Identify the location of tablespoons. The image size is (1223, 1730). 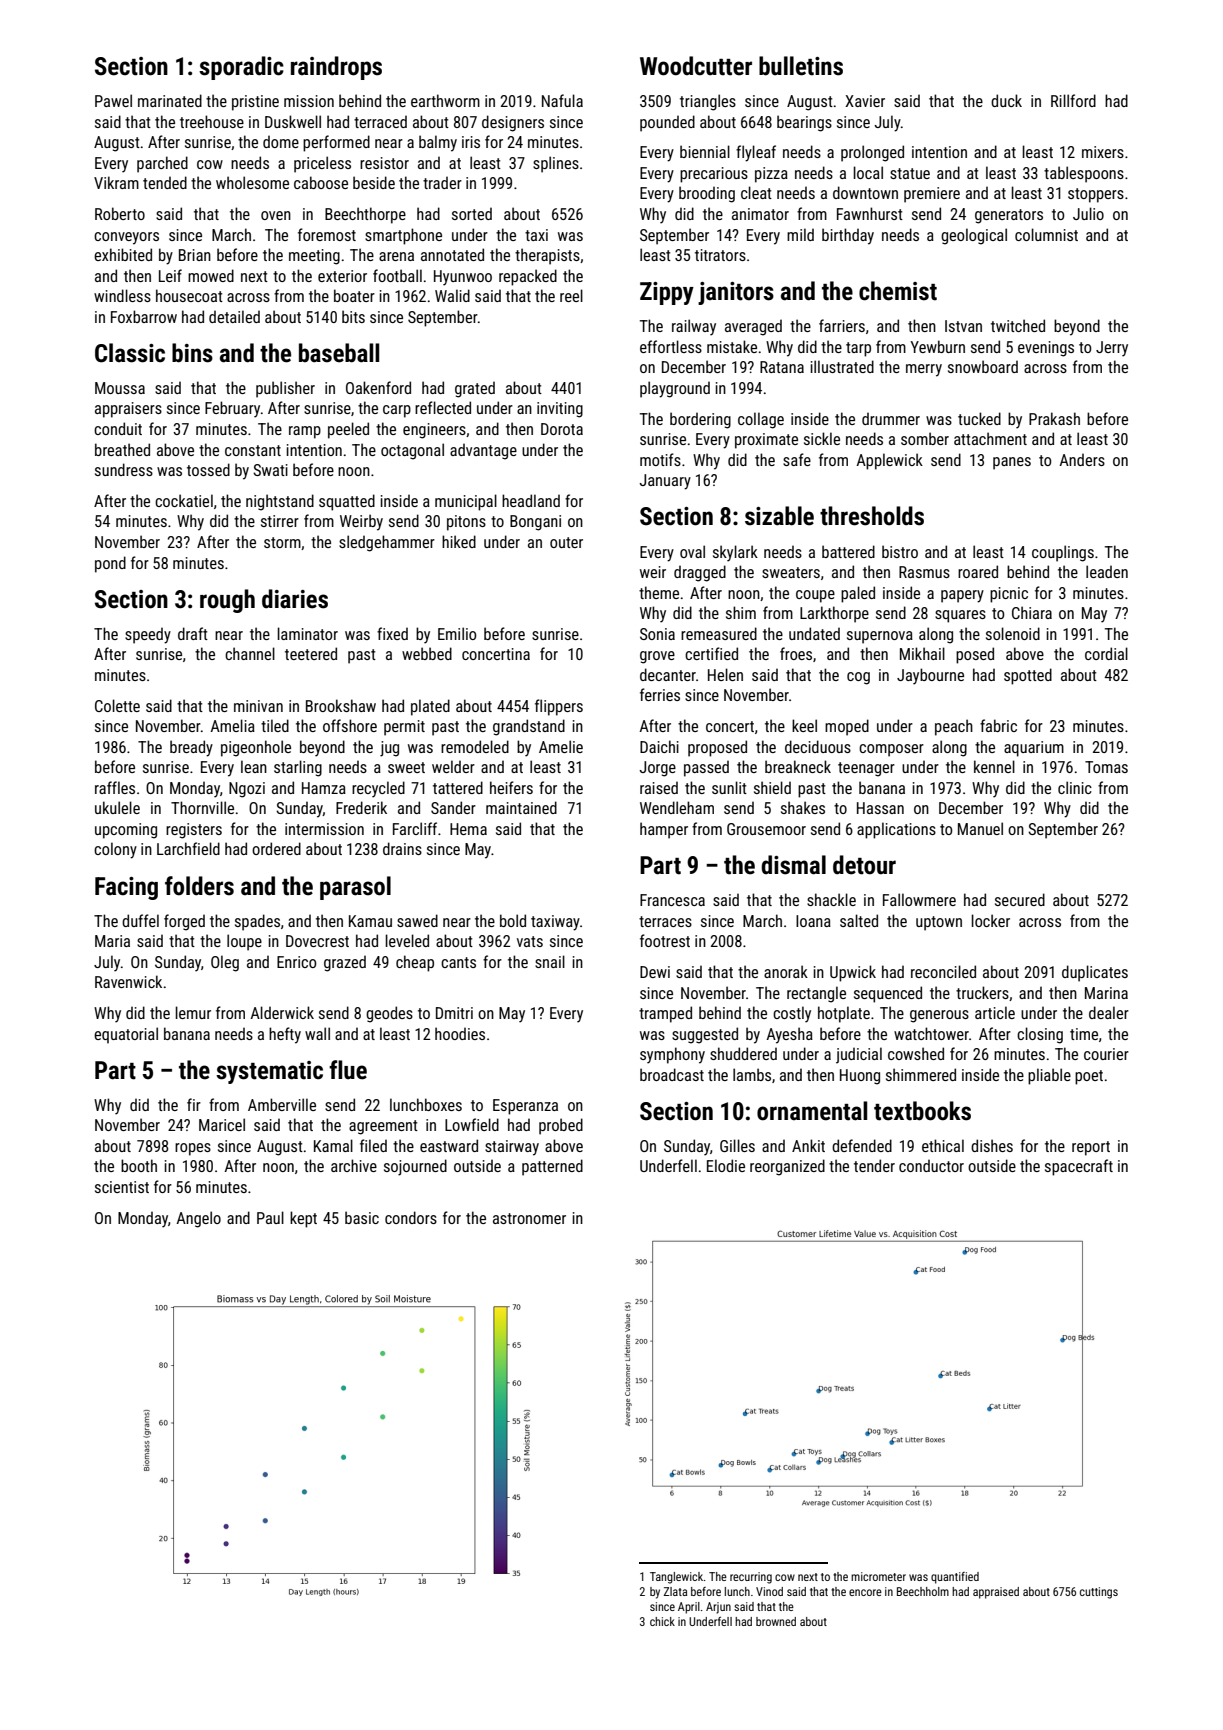
(1084, 174).
